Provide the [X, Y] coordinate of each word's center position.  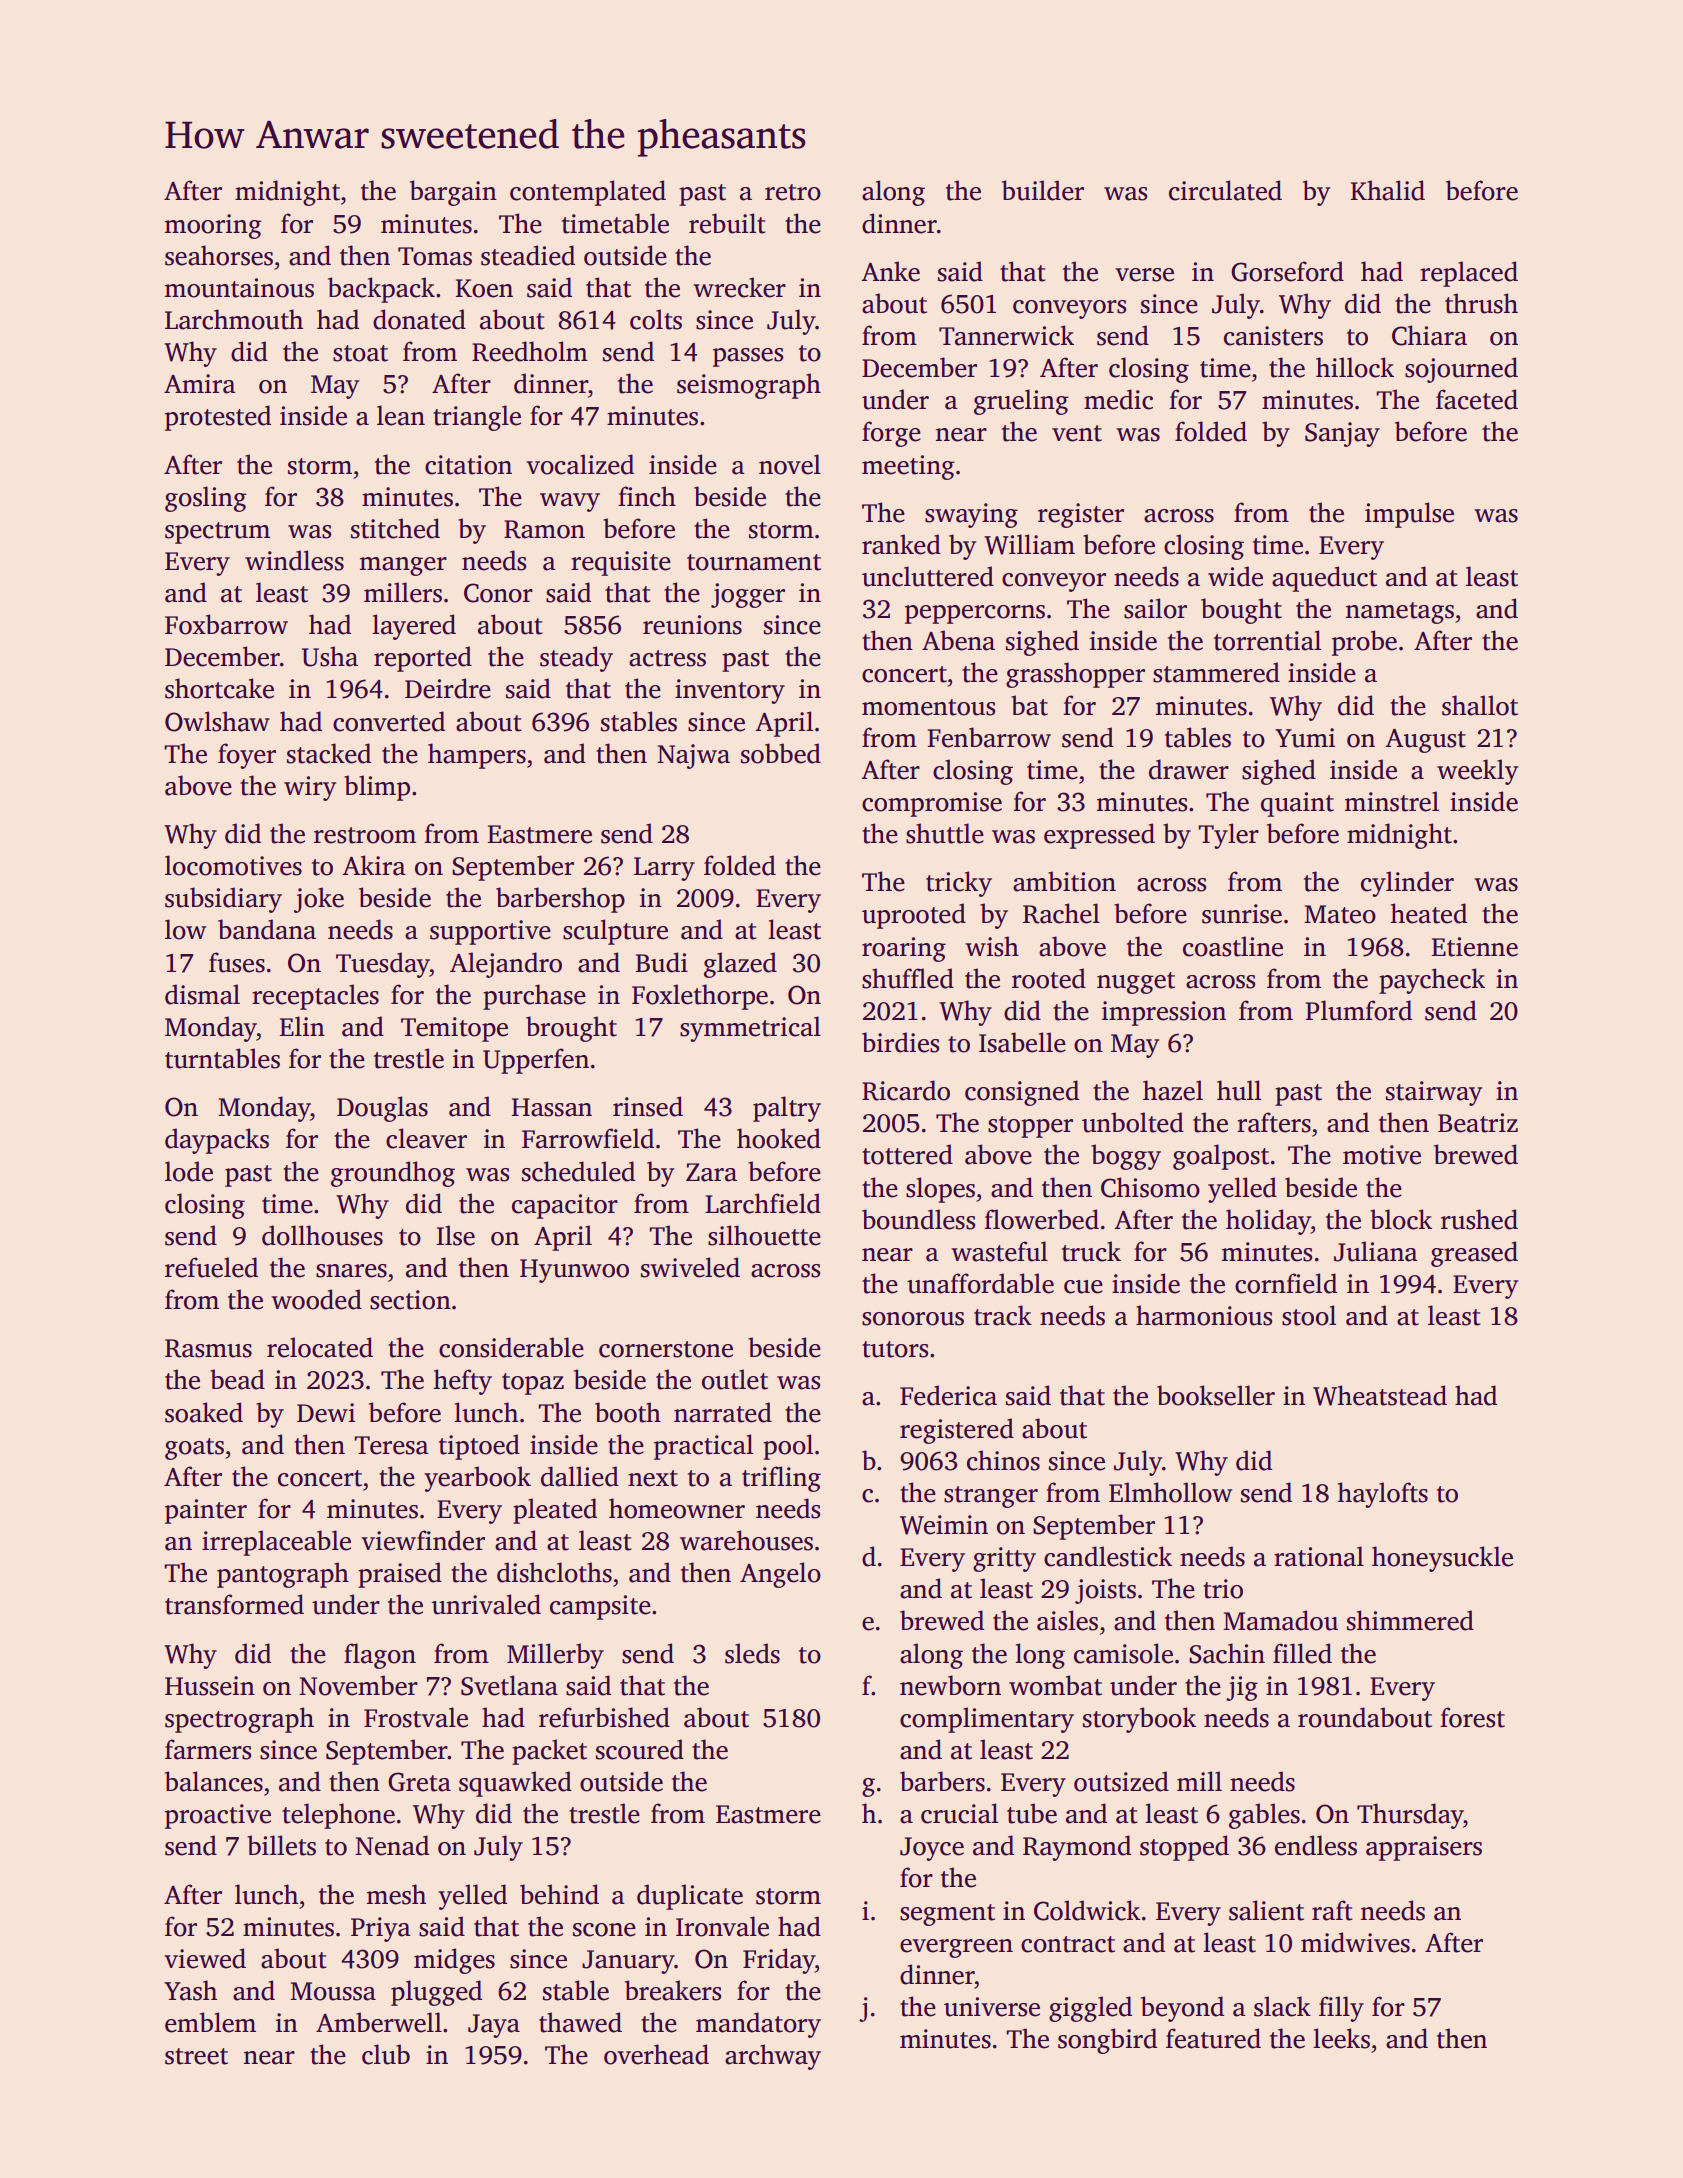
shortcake [219, 688]
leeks [1341, 2038]
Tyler [1228, 836]
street [196, 2056]
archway [773, 2057]
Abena [958, 640]
